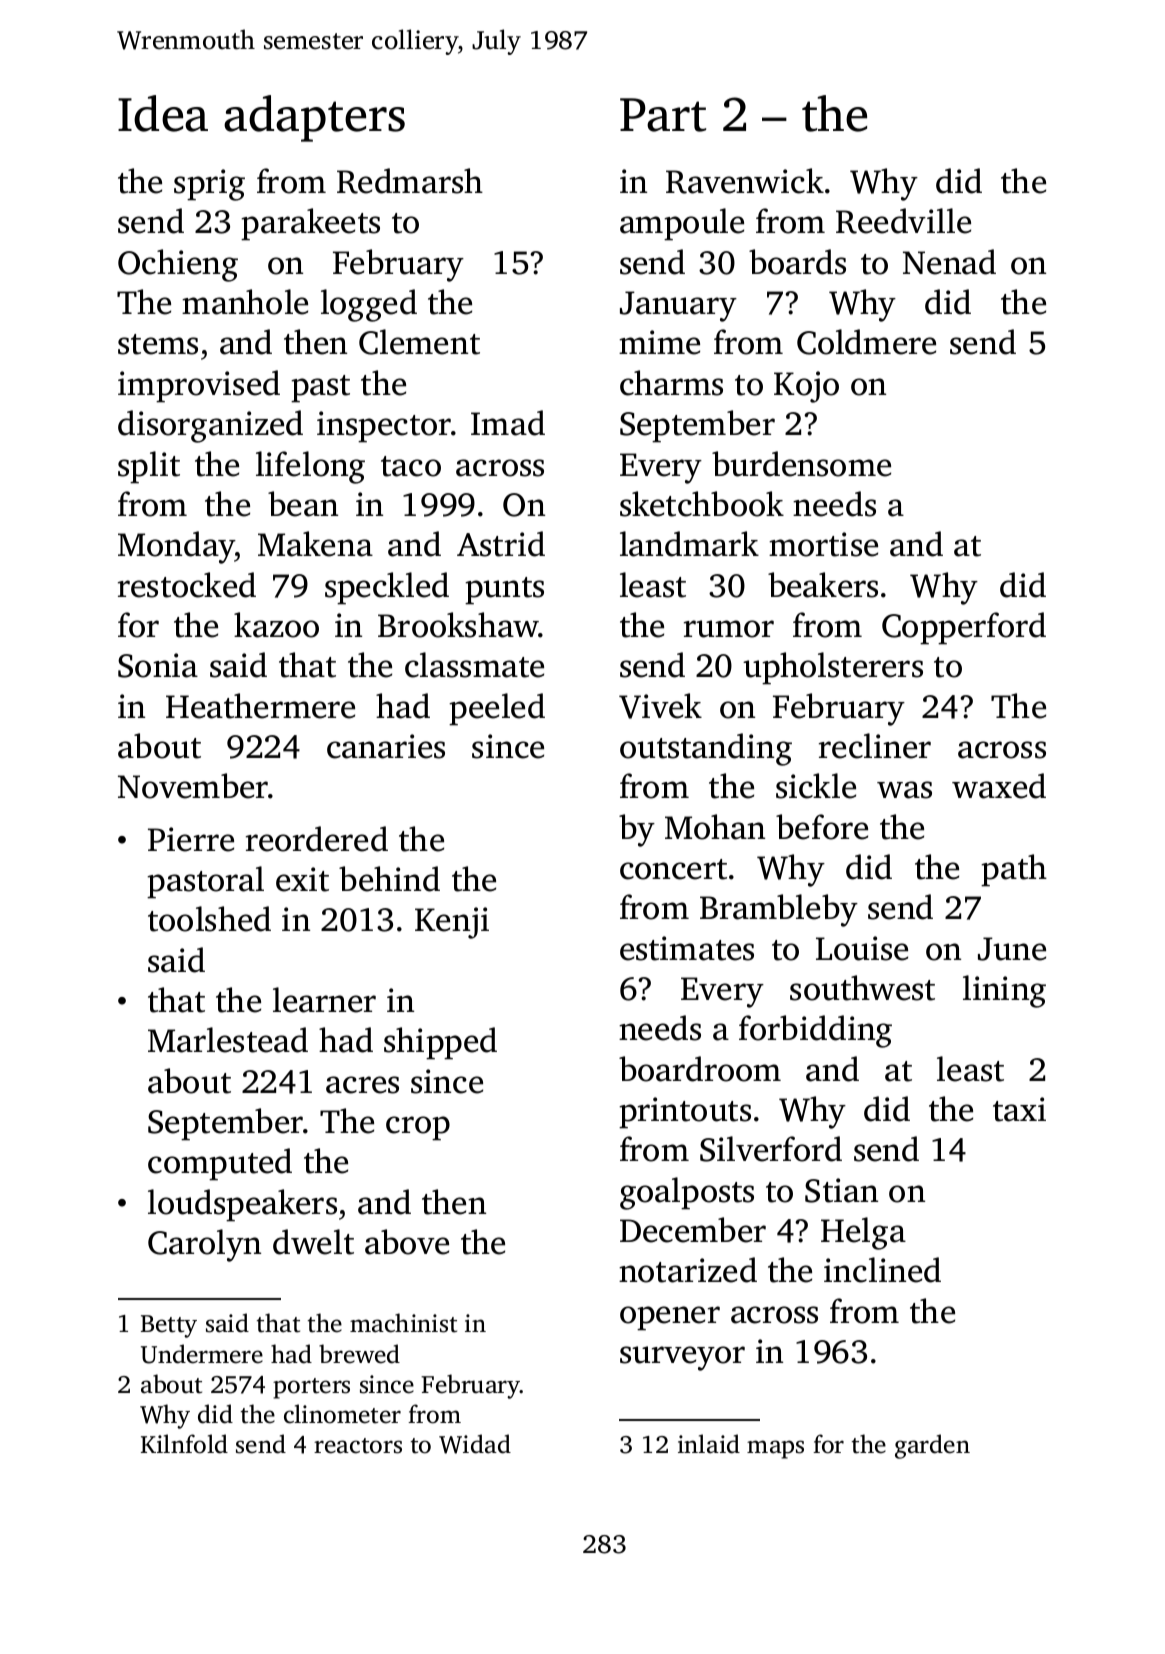 The width and height of the image is (1165, 1654). Describe the element at coordinates (687, 948) in the image. I see `estimates` at that location.
